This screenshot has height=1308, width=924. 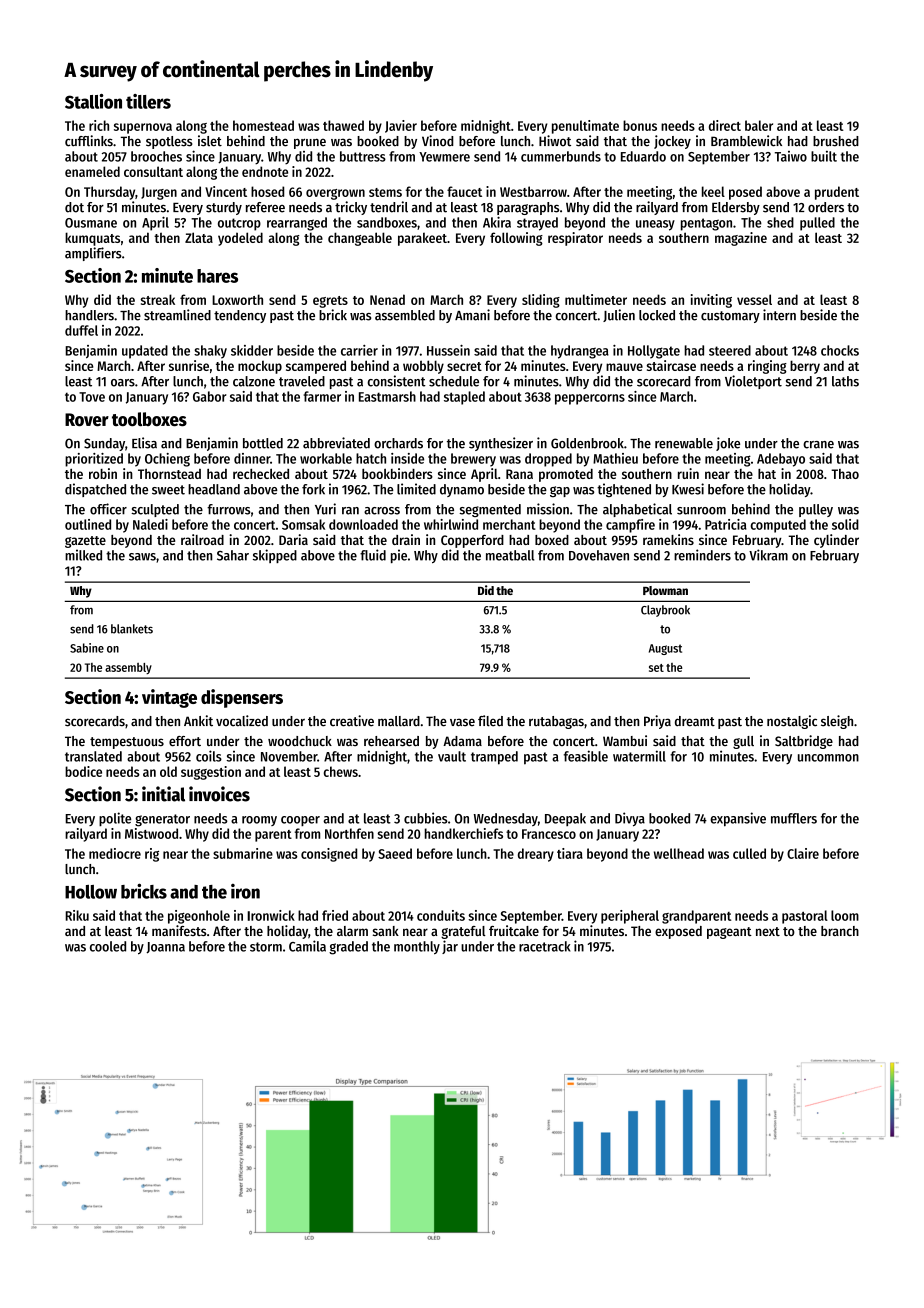 I want to click on Westbarrow, so click(x=533, y=191).
